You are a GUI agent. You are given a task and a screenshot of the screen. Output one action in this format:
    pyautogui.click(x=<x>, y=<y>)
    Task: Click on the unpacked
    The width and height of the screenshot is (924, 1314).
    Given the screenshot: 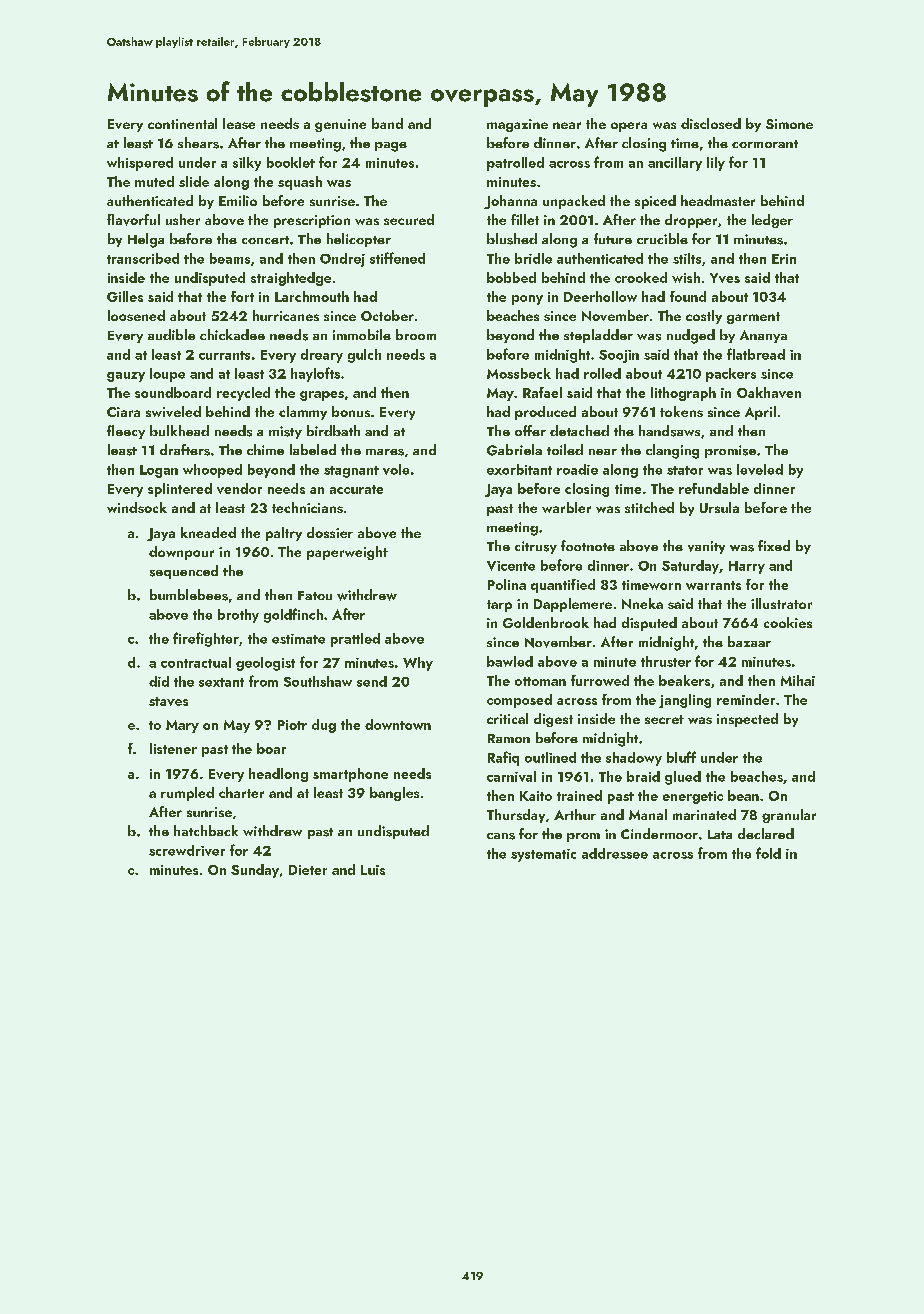 What is the action you would take?
    pyautogui.click(x=574, y=202)
